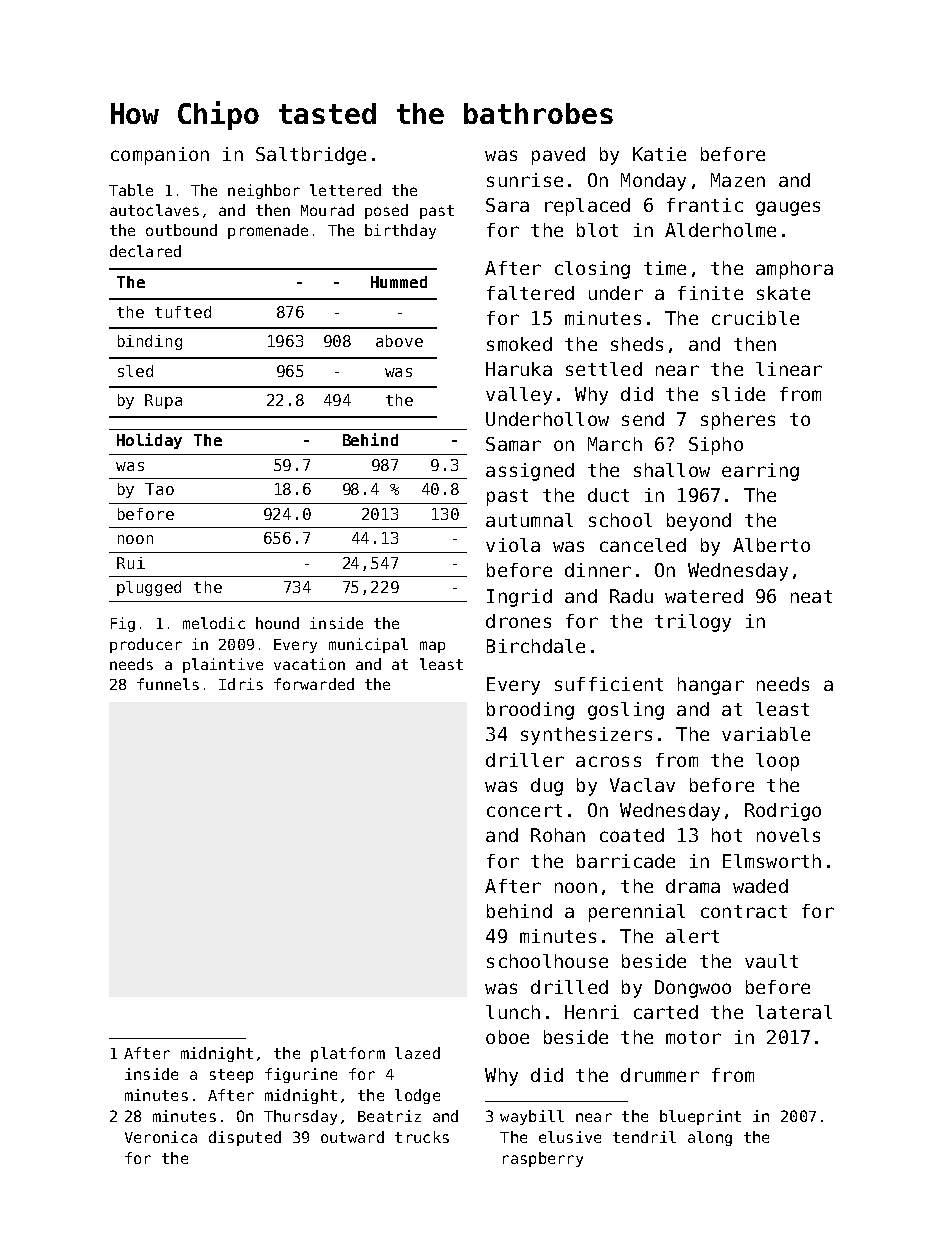 The height and width of the screenshot is (1233, 952). I want to click on funnels, so click(168, 684).
